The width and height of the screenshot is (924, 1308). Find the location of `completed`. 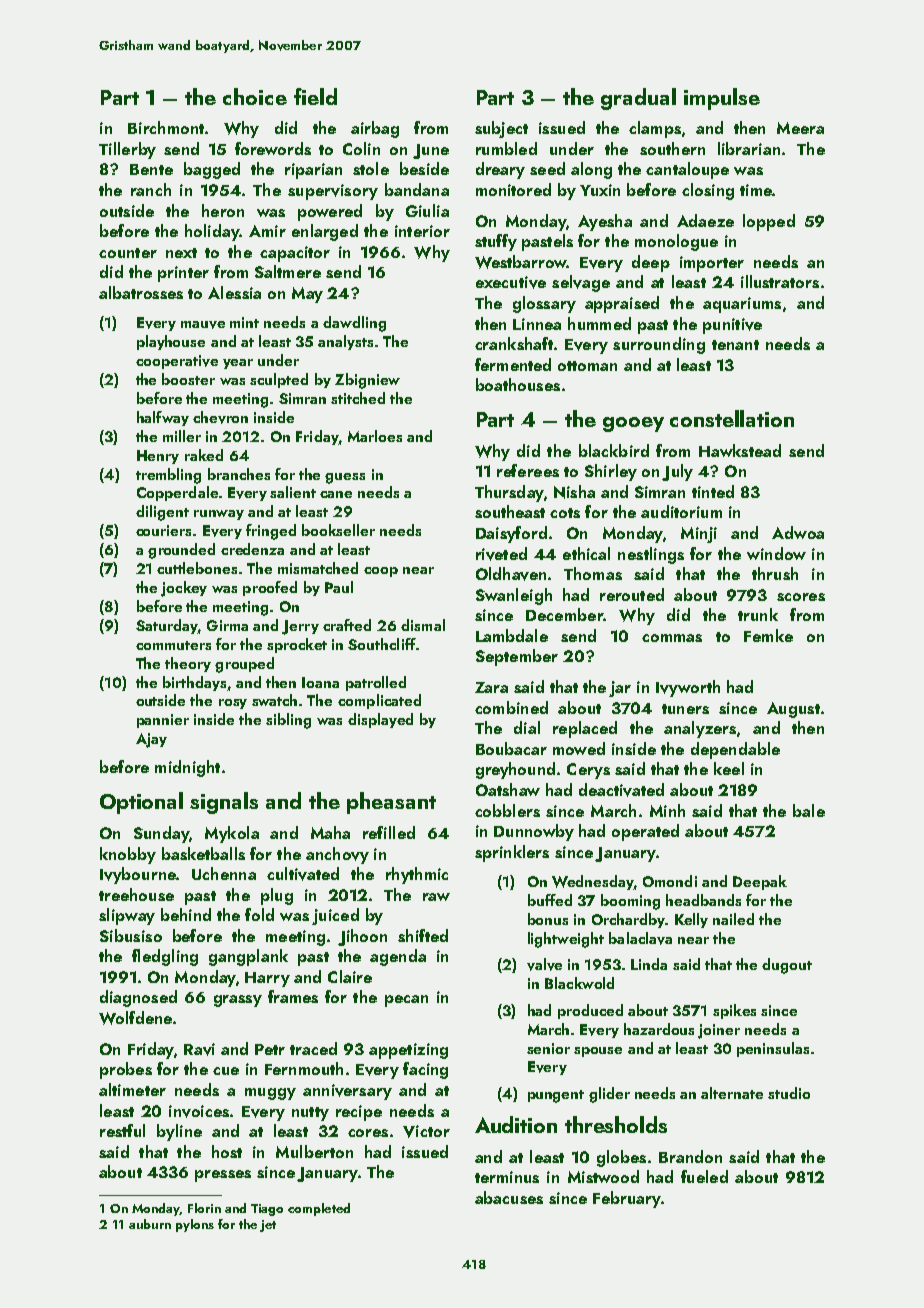

completed is located at coordinates (319, 1209).
